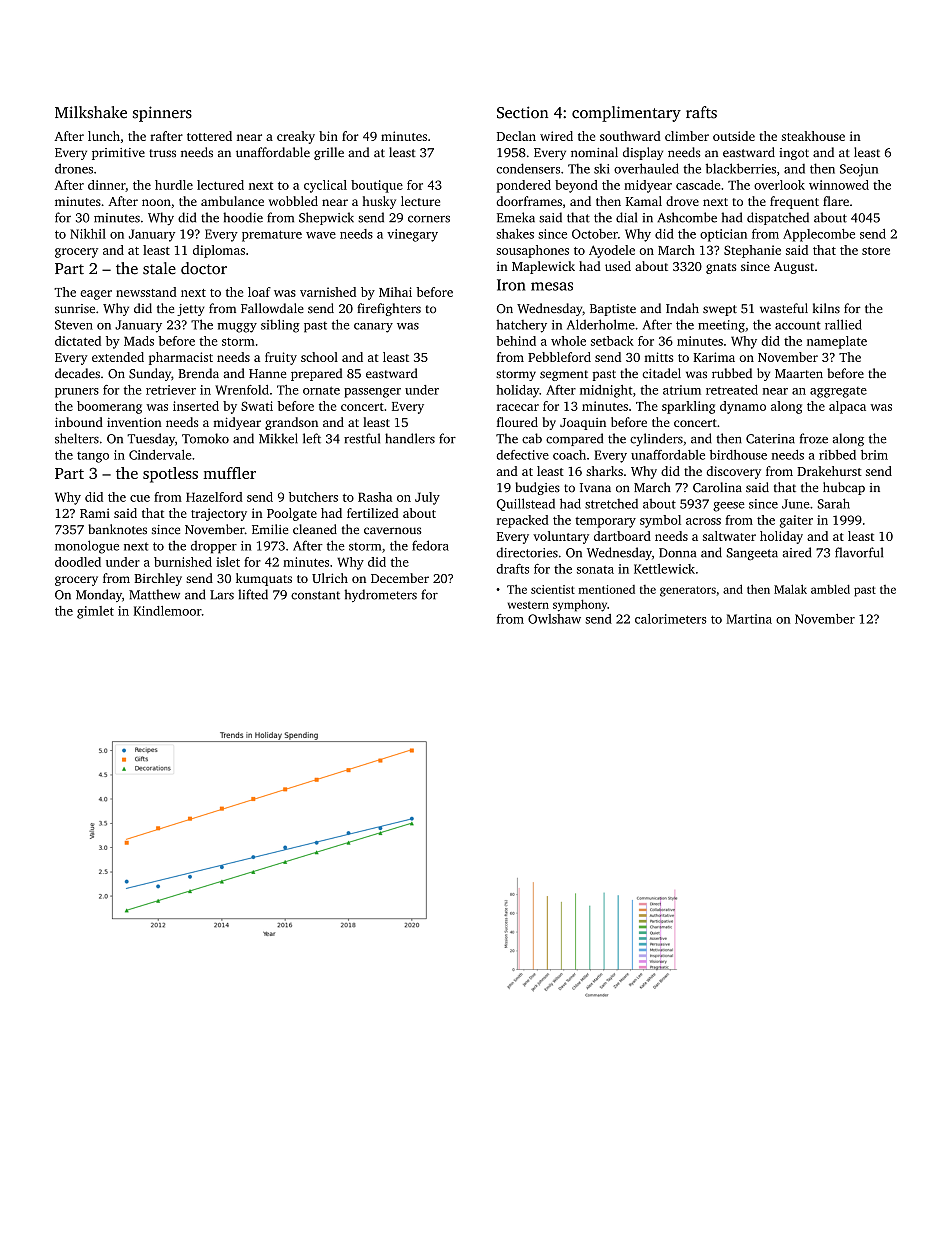  What do you see at coordinates (874, 455) in the screenshot?
I see `brim` at bounding box center [874, 455].
